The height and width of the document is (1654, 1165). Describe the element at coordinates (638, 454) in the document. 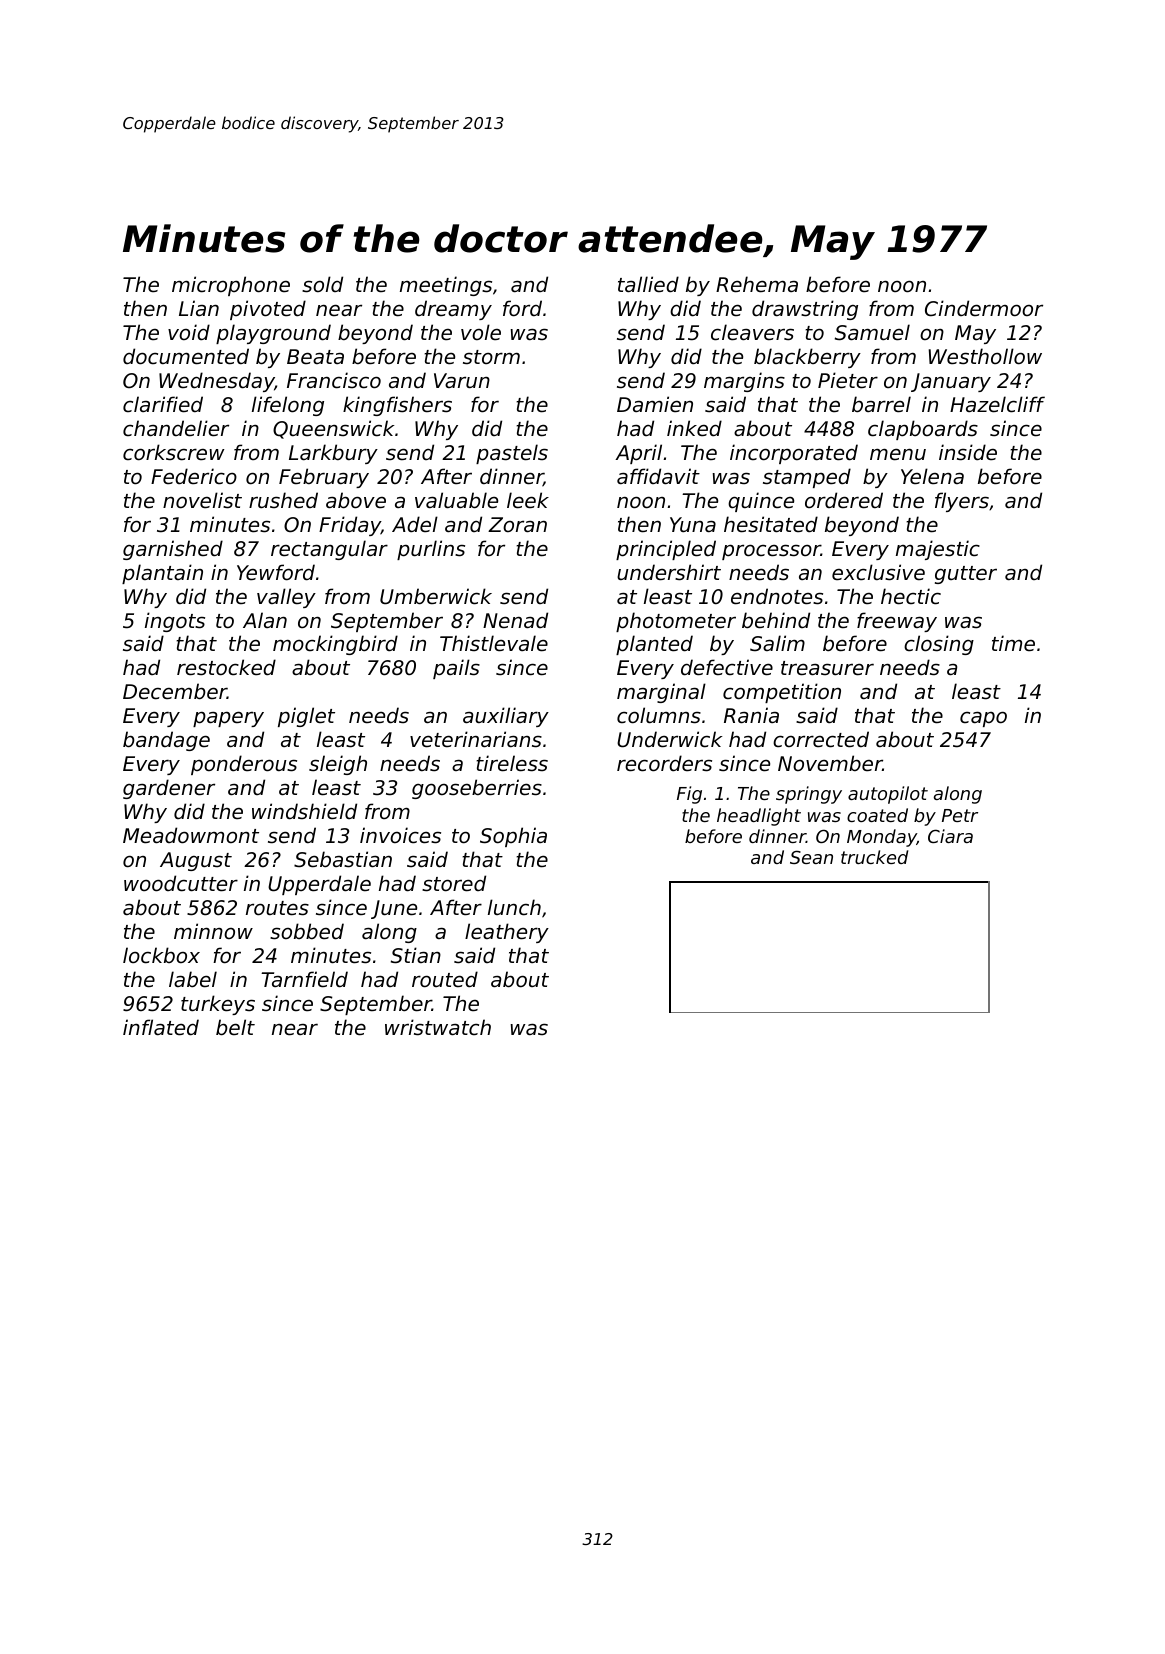

I see `April` at that location.
